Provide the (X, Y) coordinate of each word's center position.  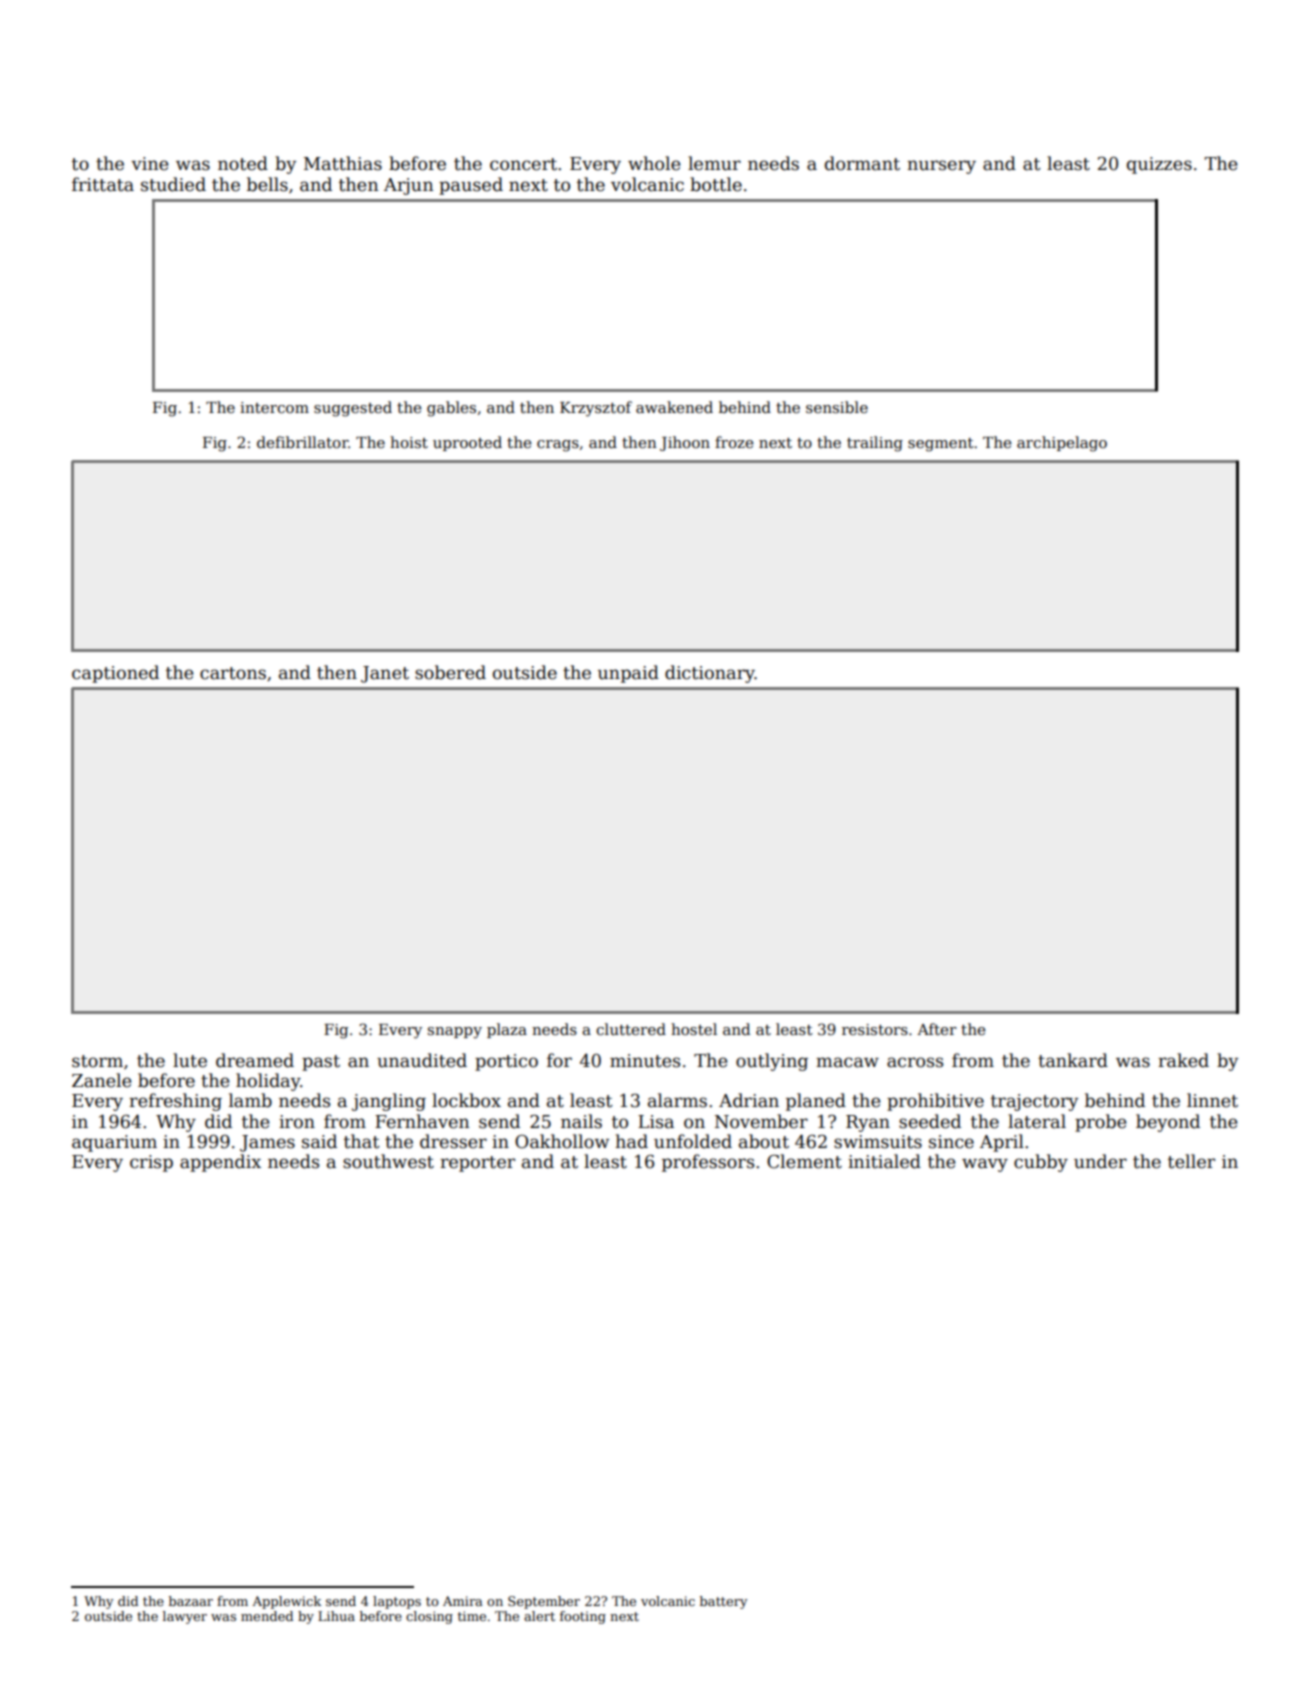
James (267, 1143)
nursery (941, 167)
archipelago (1062, 444)
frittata (103, 184)
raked (1183, 1060)
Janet (385, 674)
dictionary (710, 674)
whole (654, 163)
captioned (115, 674)
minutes (645, 1061)
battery (723, 1602)
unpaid (628, 674)
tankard (1073, 1060)
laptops (397, 1602)
